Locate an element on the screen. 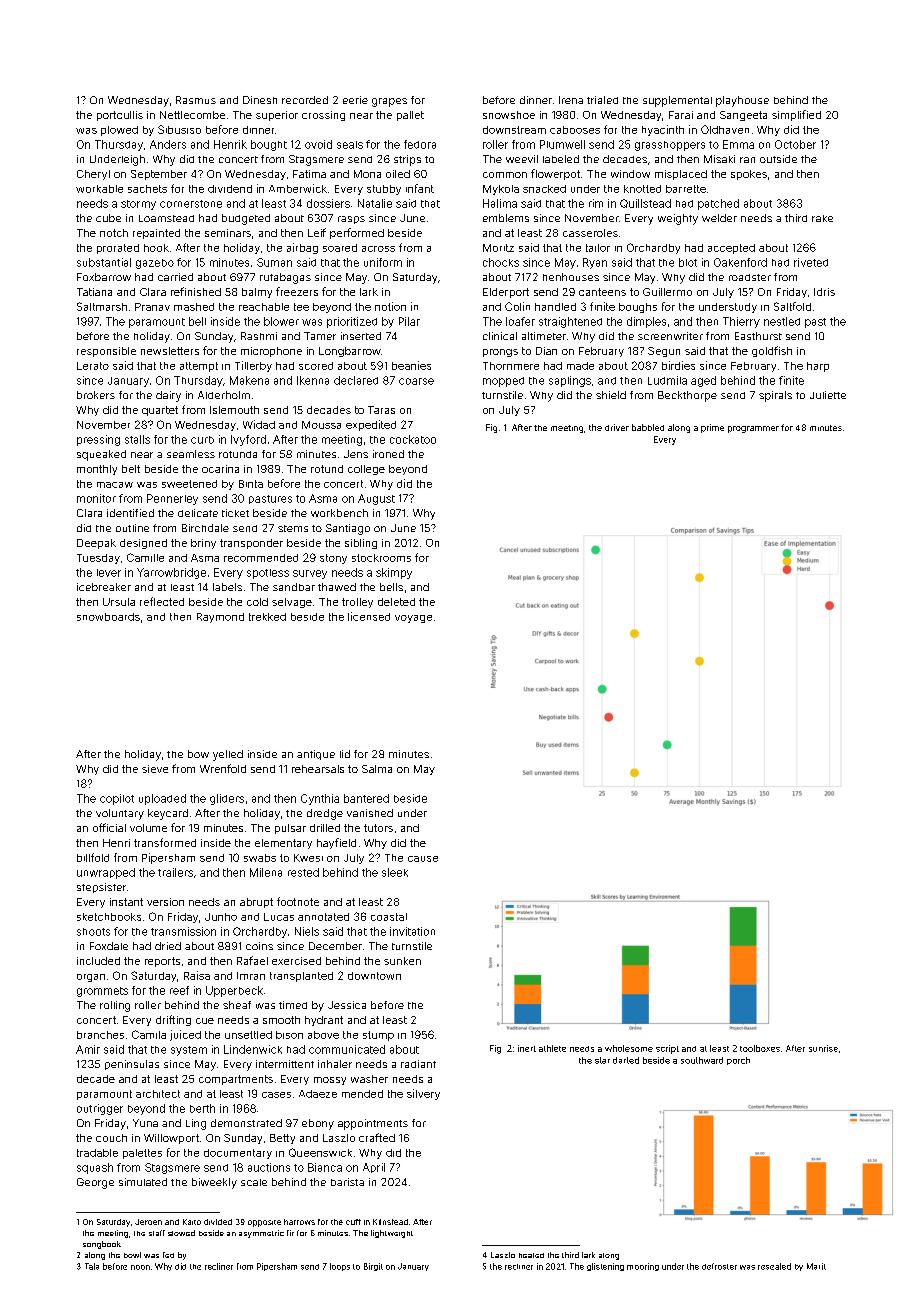 This screenshot has width=924, height=1308. glistening is located at coordinates (605, 1267).
